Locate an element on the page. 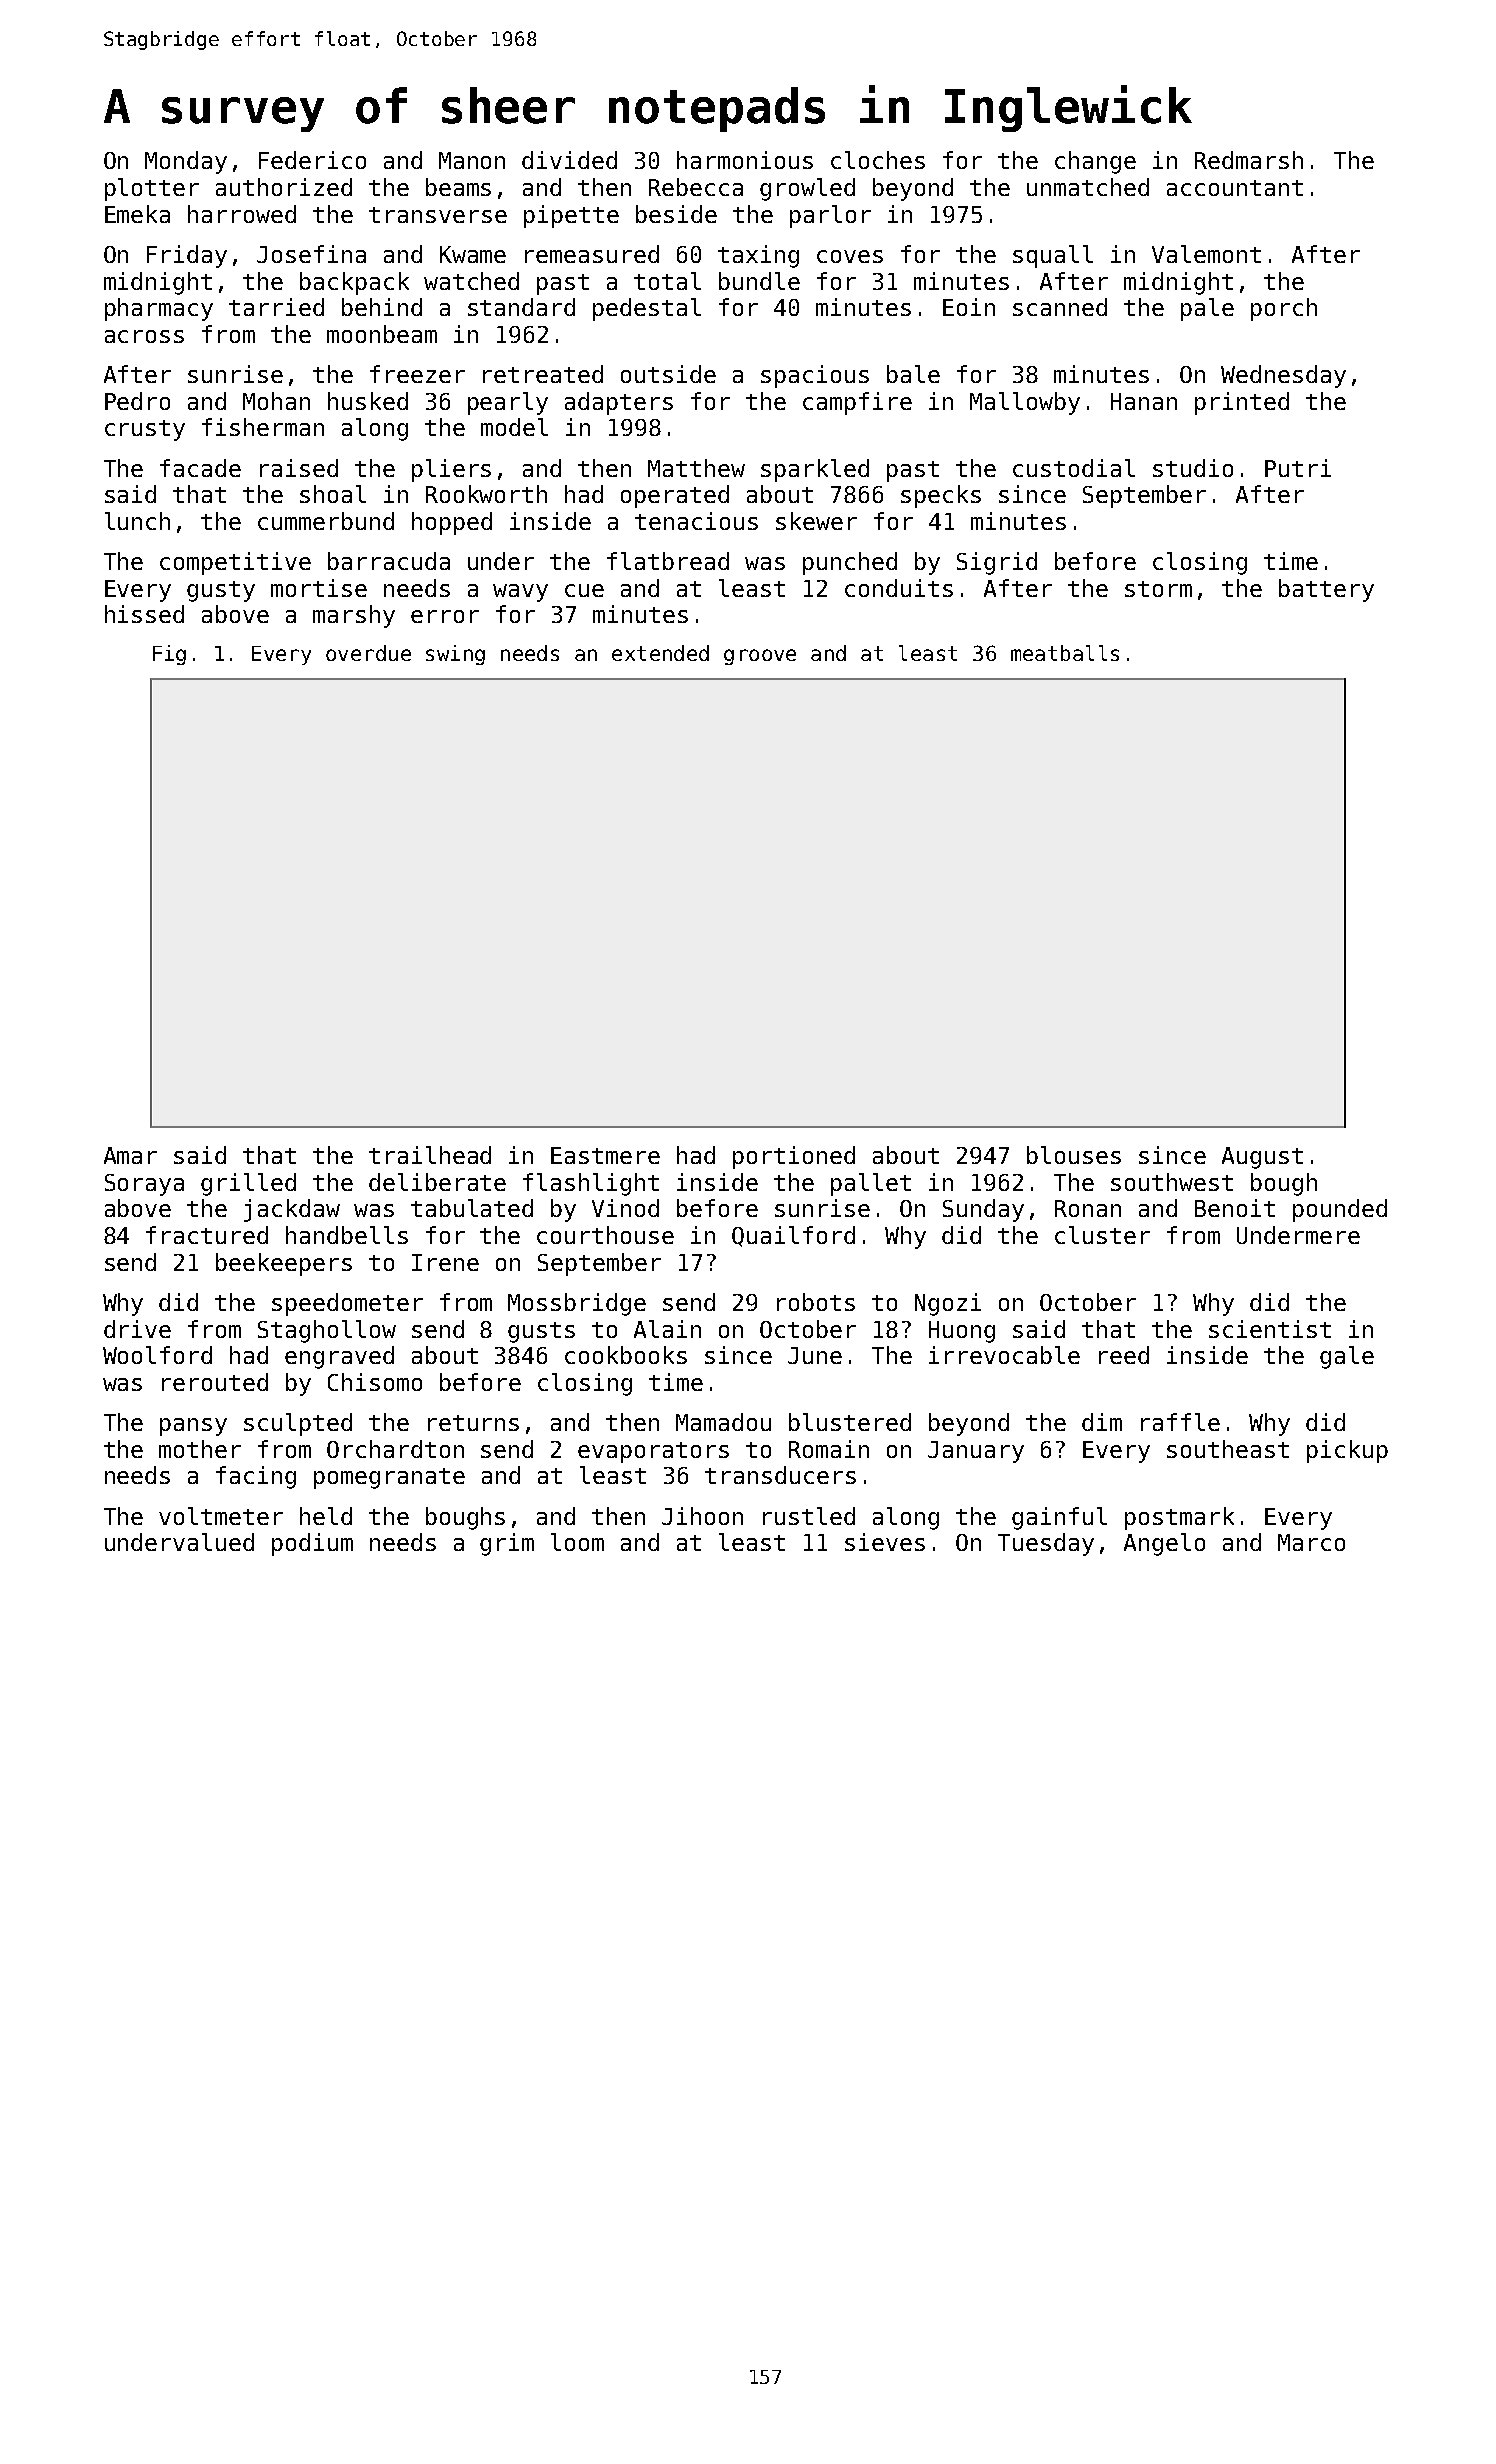 This image has height=2464, width=1496. extended is located at coordinates (660, 653).
